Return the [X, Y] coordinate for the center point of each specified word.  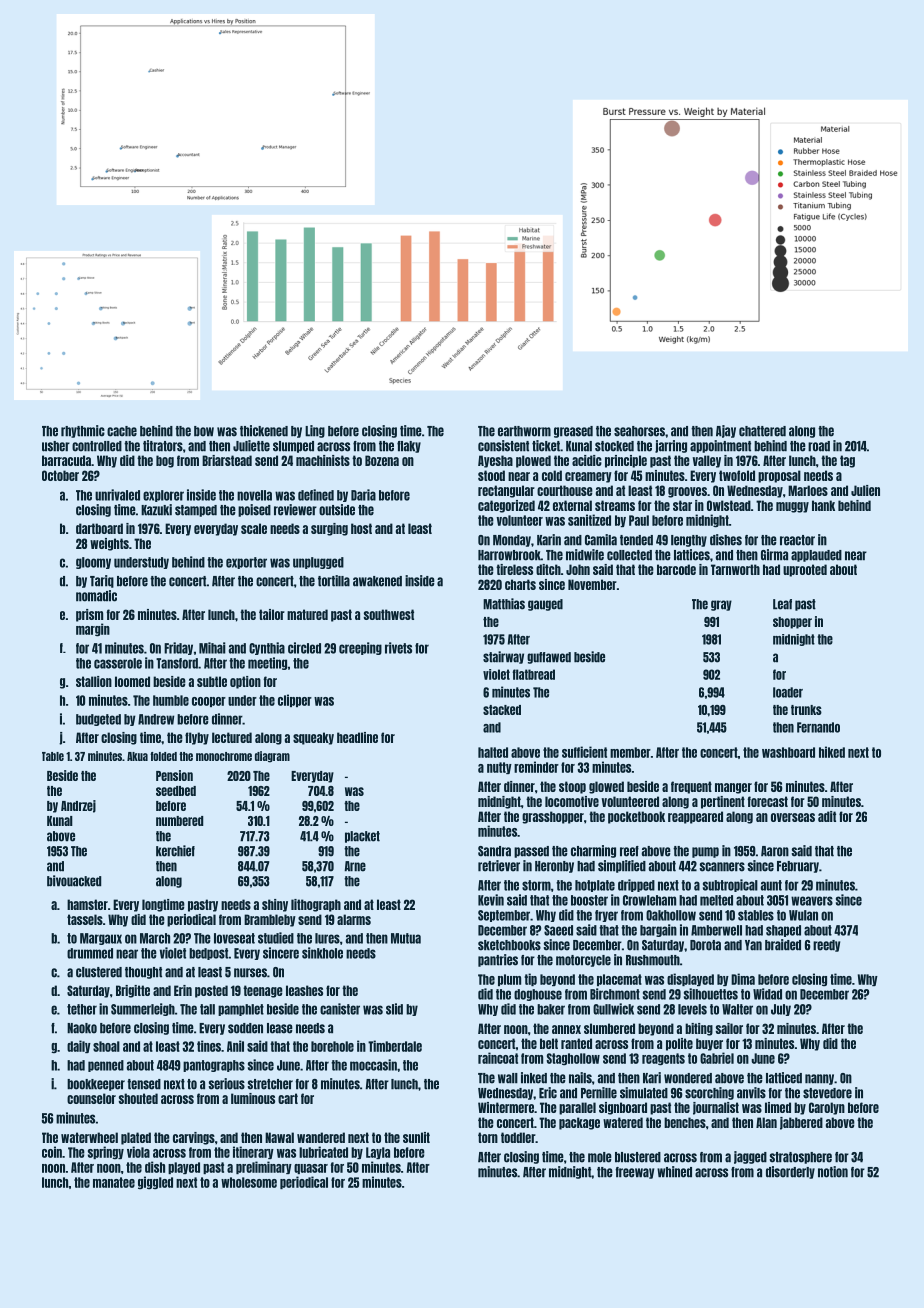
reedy [826, 946]
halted [493, 752]
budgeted [98, 720]
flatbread [533, 674]
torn [488, 1137]
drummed [90, 953]
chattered [762, 431]
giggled [155, 1182]
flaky [409, 447]
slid [394, 1009]
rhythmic [83, 431]
